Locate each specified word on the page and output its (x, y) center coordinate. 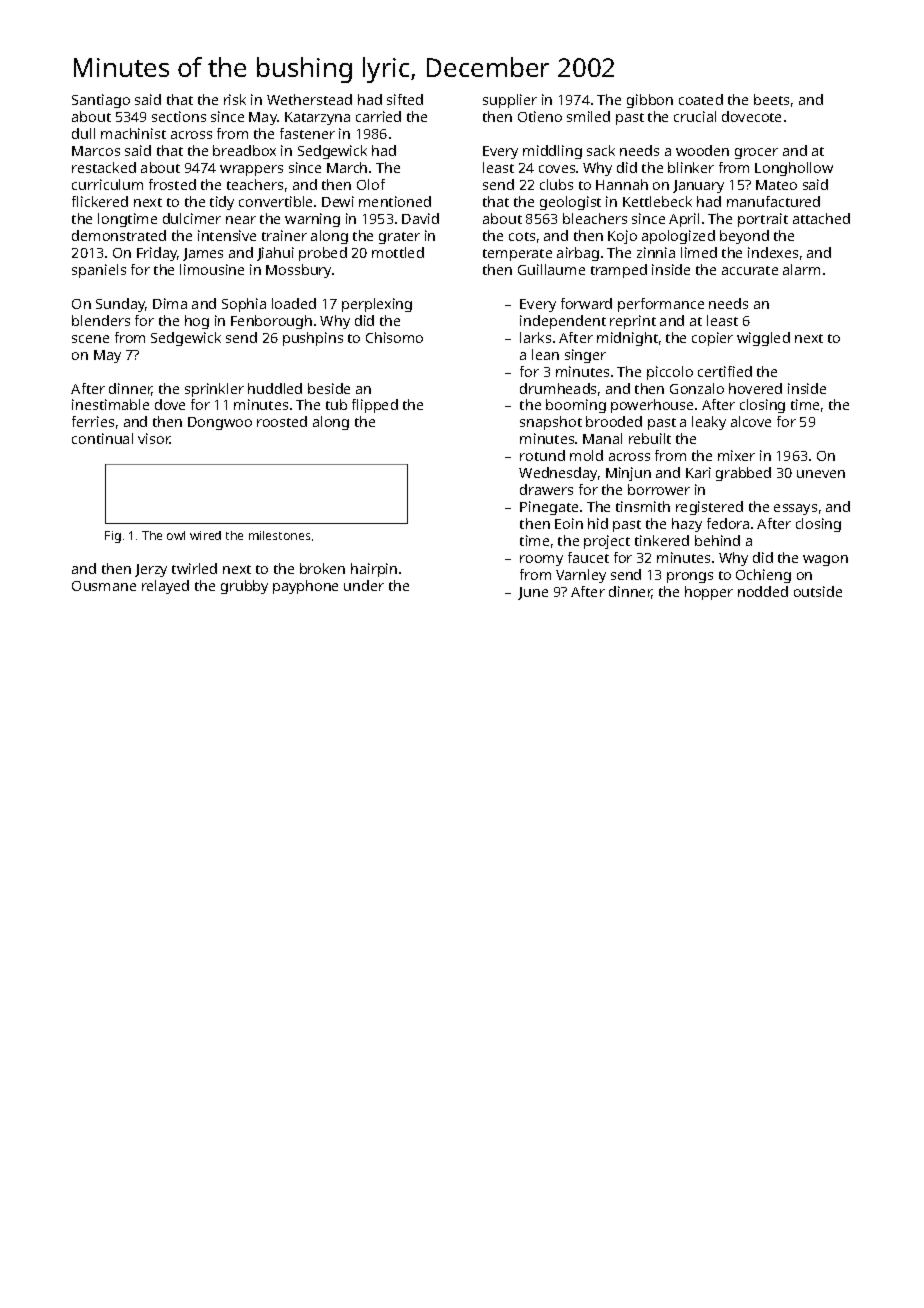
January (698, 186)
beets (771, 99)
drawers (546, 489)
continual (102, 438)
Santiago (101, 101)
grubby (244, 587)
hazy (687, 525)
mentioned (395, 201)
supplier (510, 101)
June (533, 593)
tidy (222, 203)
